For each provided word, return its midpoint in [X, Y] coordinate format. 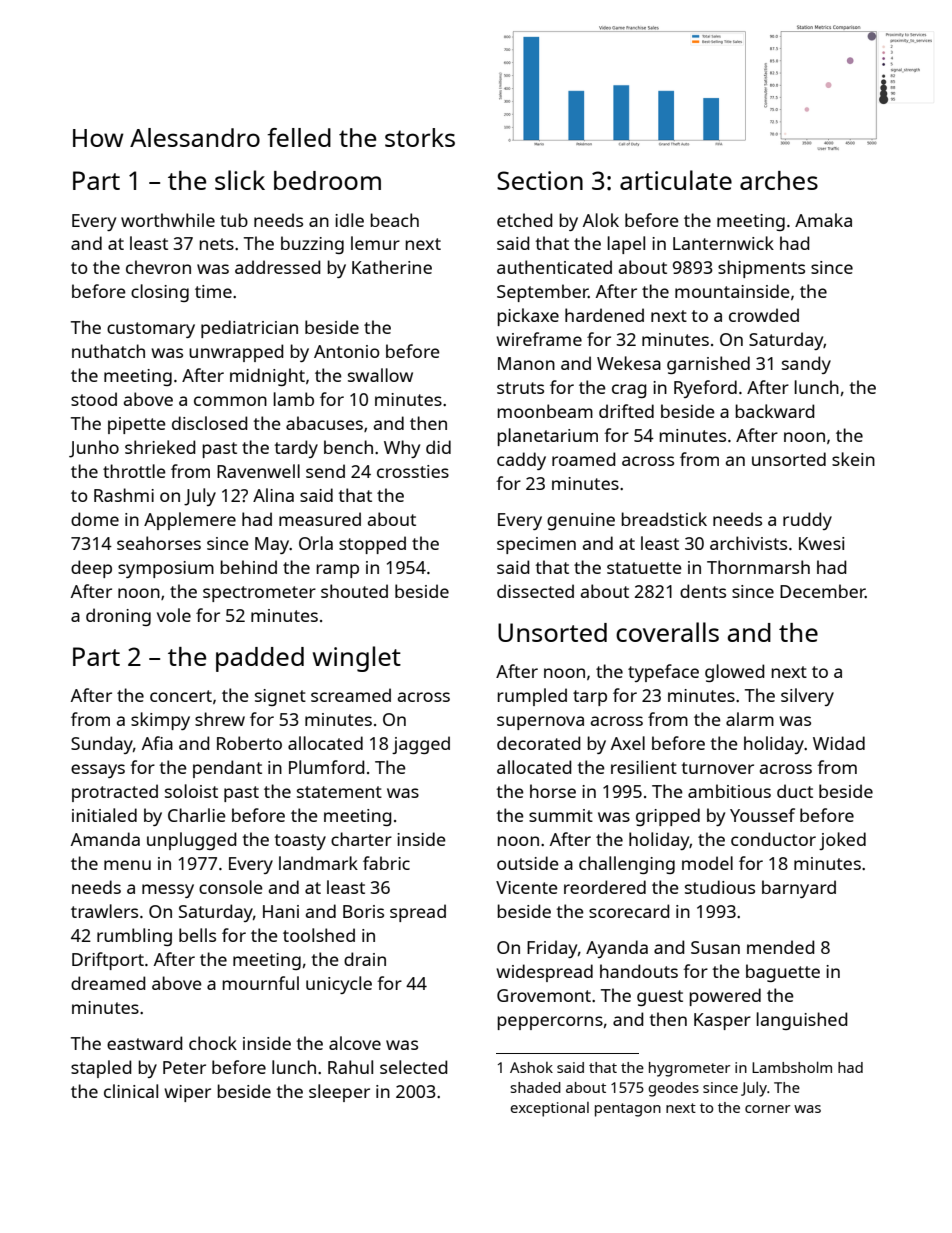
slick [240, 180]
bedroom [327, 180]
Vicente [527, 887]
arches [779, 180]
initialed [104, 815]
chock [213, 1043]
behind [248, 567]
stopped [372, 545]
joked [842, 841]
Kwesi [821, 543]
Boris [363, 911]
